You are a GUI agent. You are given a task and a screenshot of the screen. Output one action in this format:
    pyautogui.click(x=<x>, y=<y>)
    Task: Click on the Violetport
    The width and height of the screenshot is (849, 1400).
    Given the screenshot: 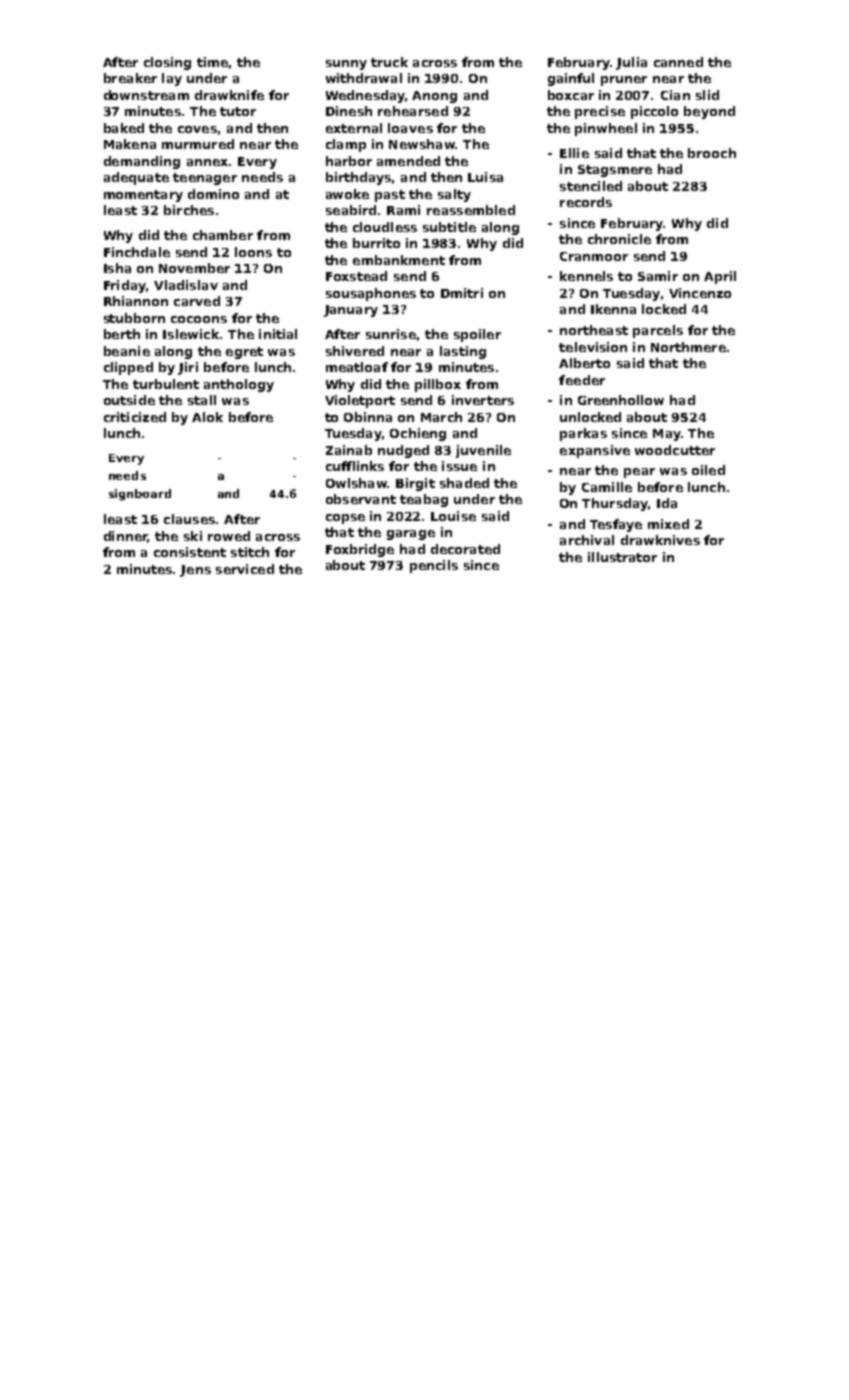 What is the action you would take?
    pyautogui.click(x=360, y=401)
